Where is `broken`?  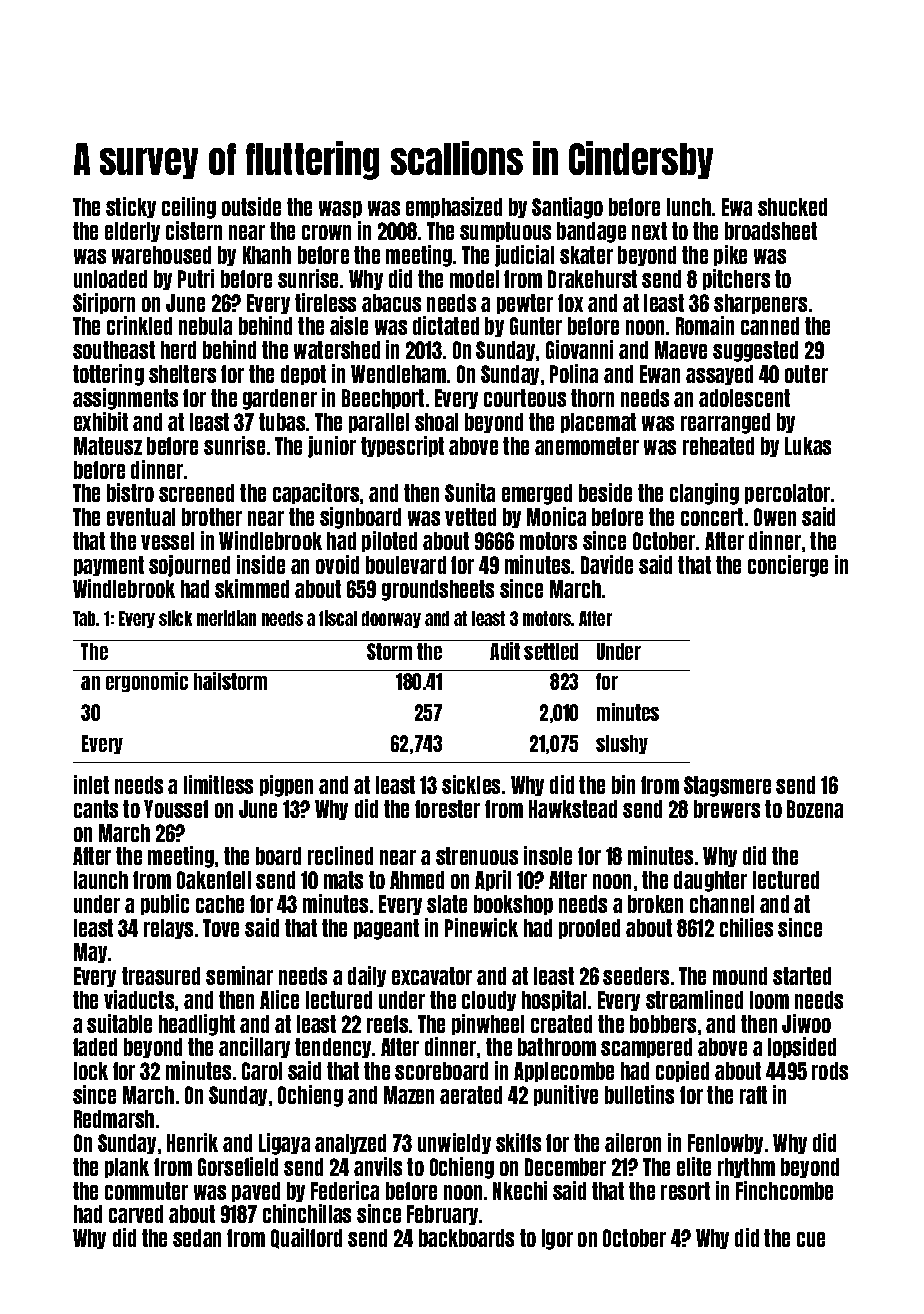
broken is located at coordinates (655, 904).
